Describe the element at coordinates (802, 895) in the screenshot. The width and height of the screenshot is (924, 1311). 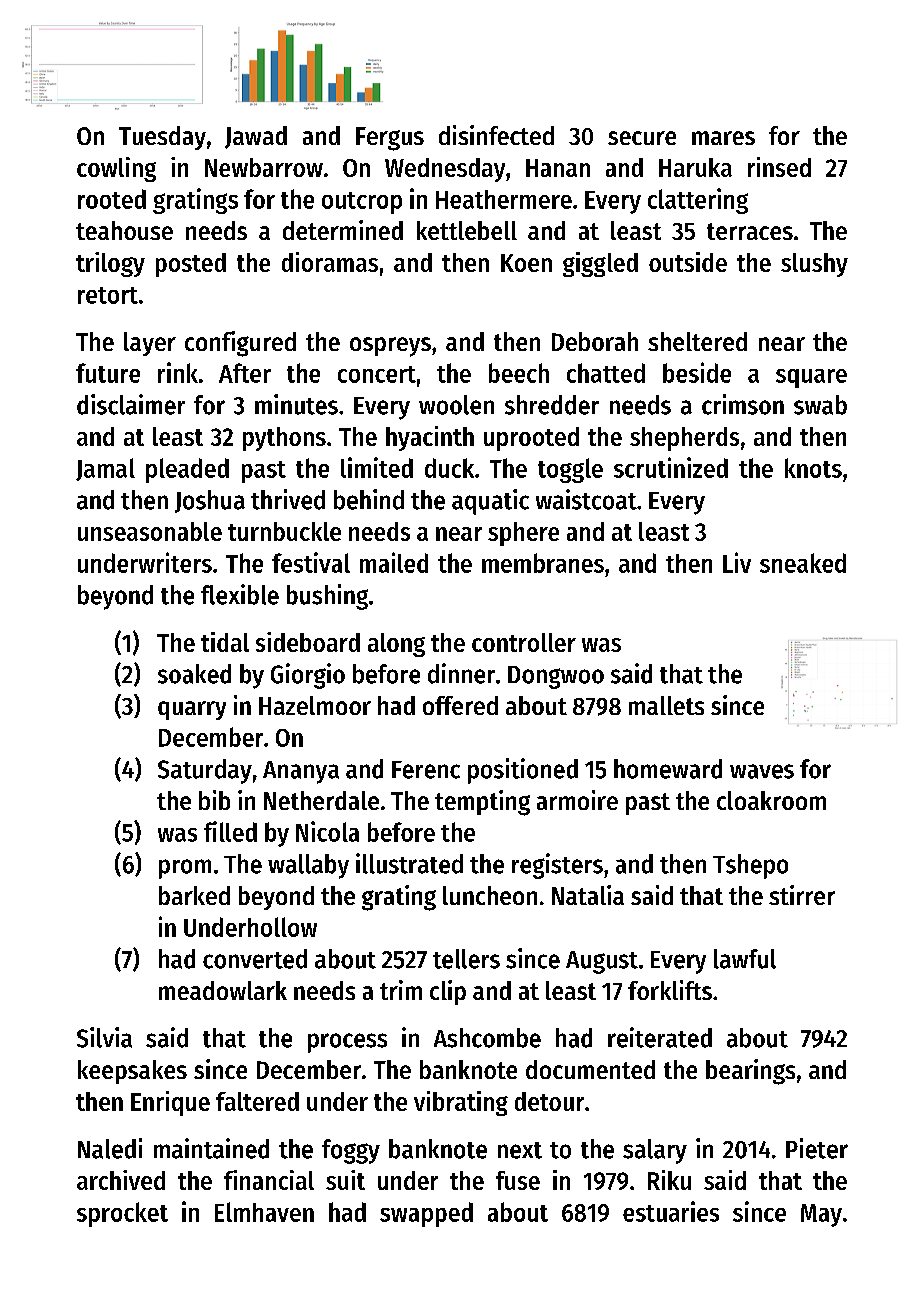
I see `stirrer` at that location.
